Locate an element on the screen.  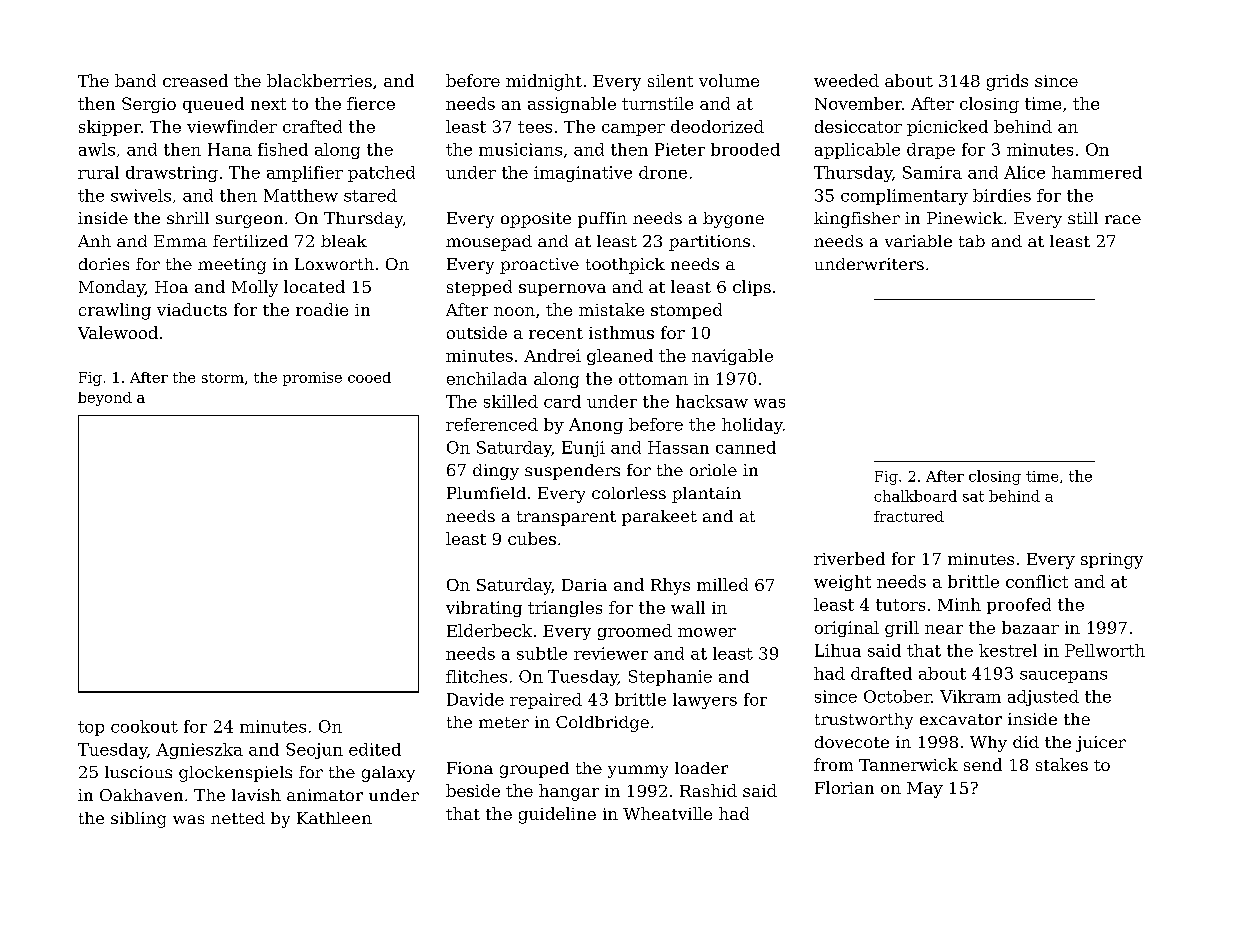
opposite is located at coordinates (536, 220).
